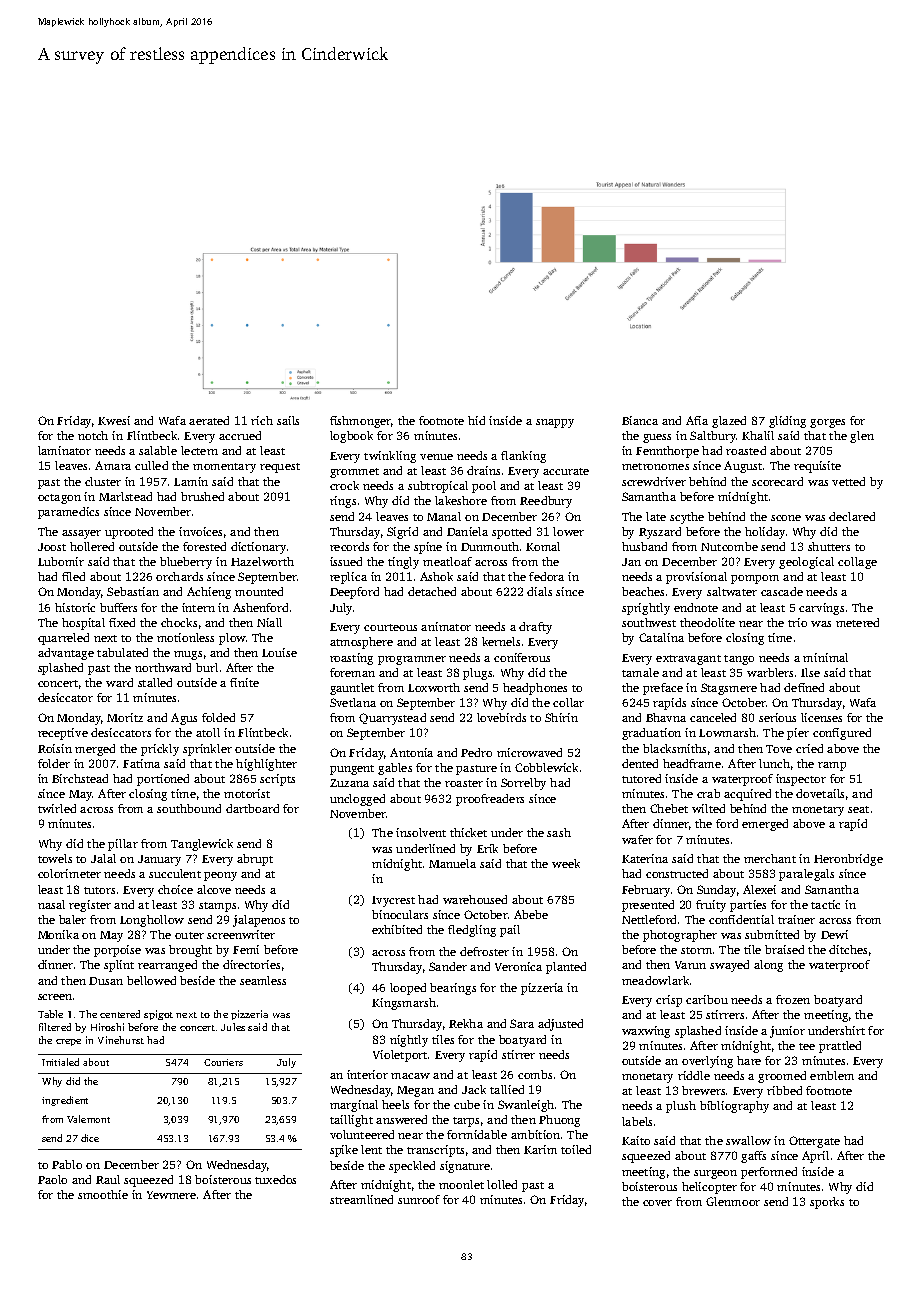 The height and width of the document is (1308, 924). What do you see at coordinates (657, 1203) in the document?
I see `cover` at bounding box center [657, 1203].
